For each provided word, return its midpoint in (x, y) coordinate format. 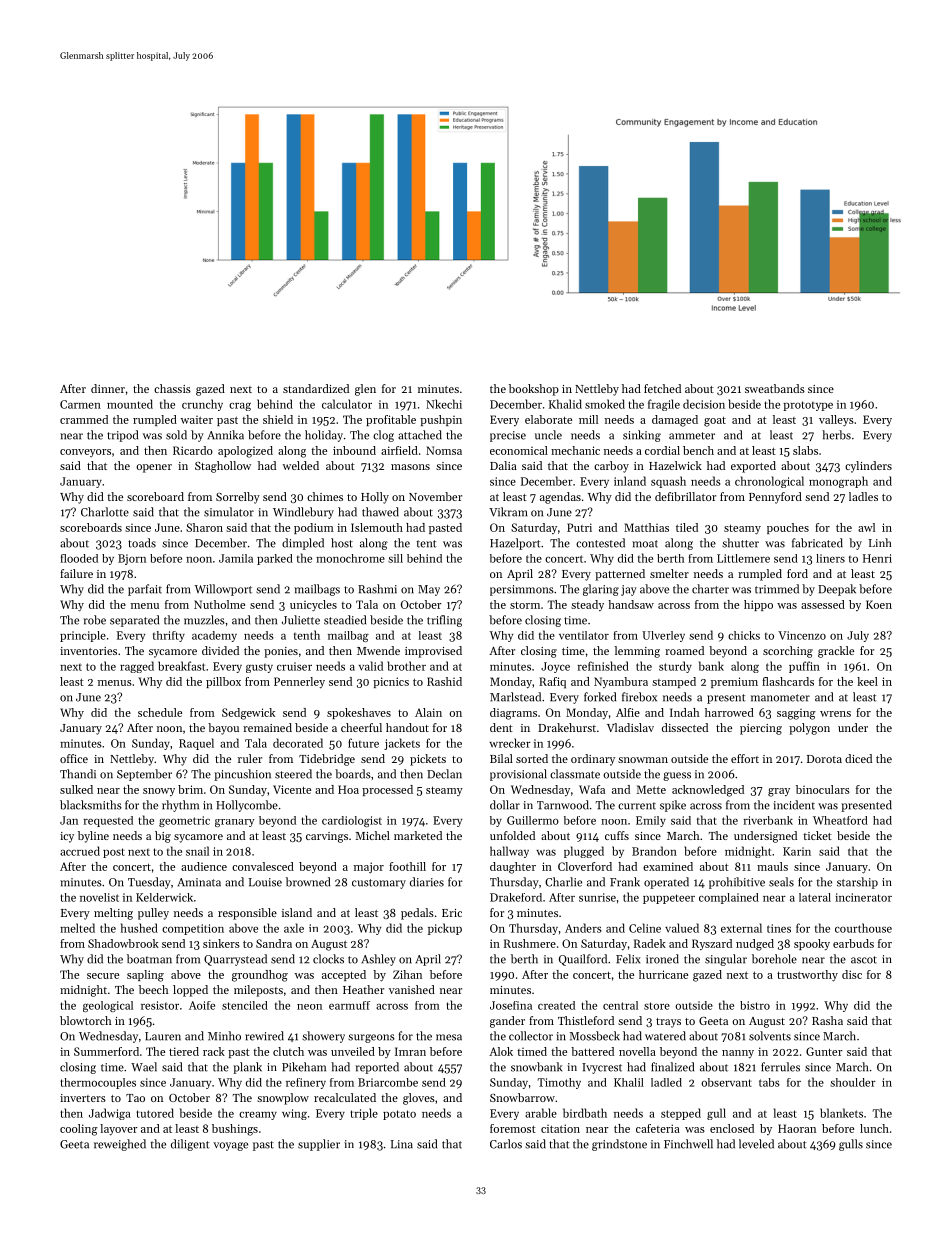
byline (93, 837)
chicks (744, 635)
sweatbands (775, 388)
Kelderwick (164, 897)
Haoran (797, 1128)
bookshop (534, 390)
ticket (817, 835)
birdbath (585, 1113)
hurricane (663, 974)
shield (278, 419)
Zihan (407, 974)
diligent (190, 1145)
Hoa (348, 789)
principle (83, 636)
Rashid (444, 681)
